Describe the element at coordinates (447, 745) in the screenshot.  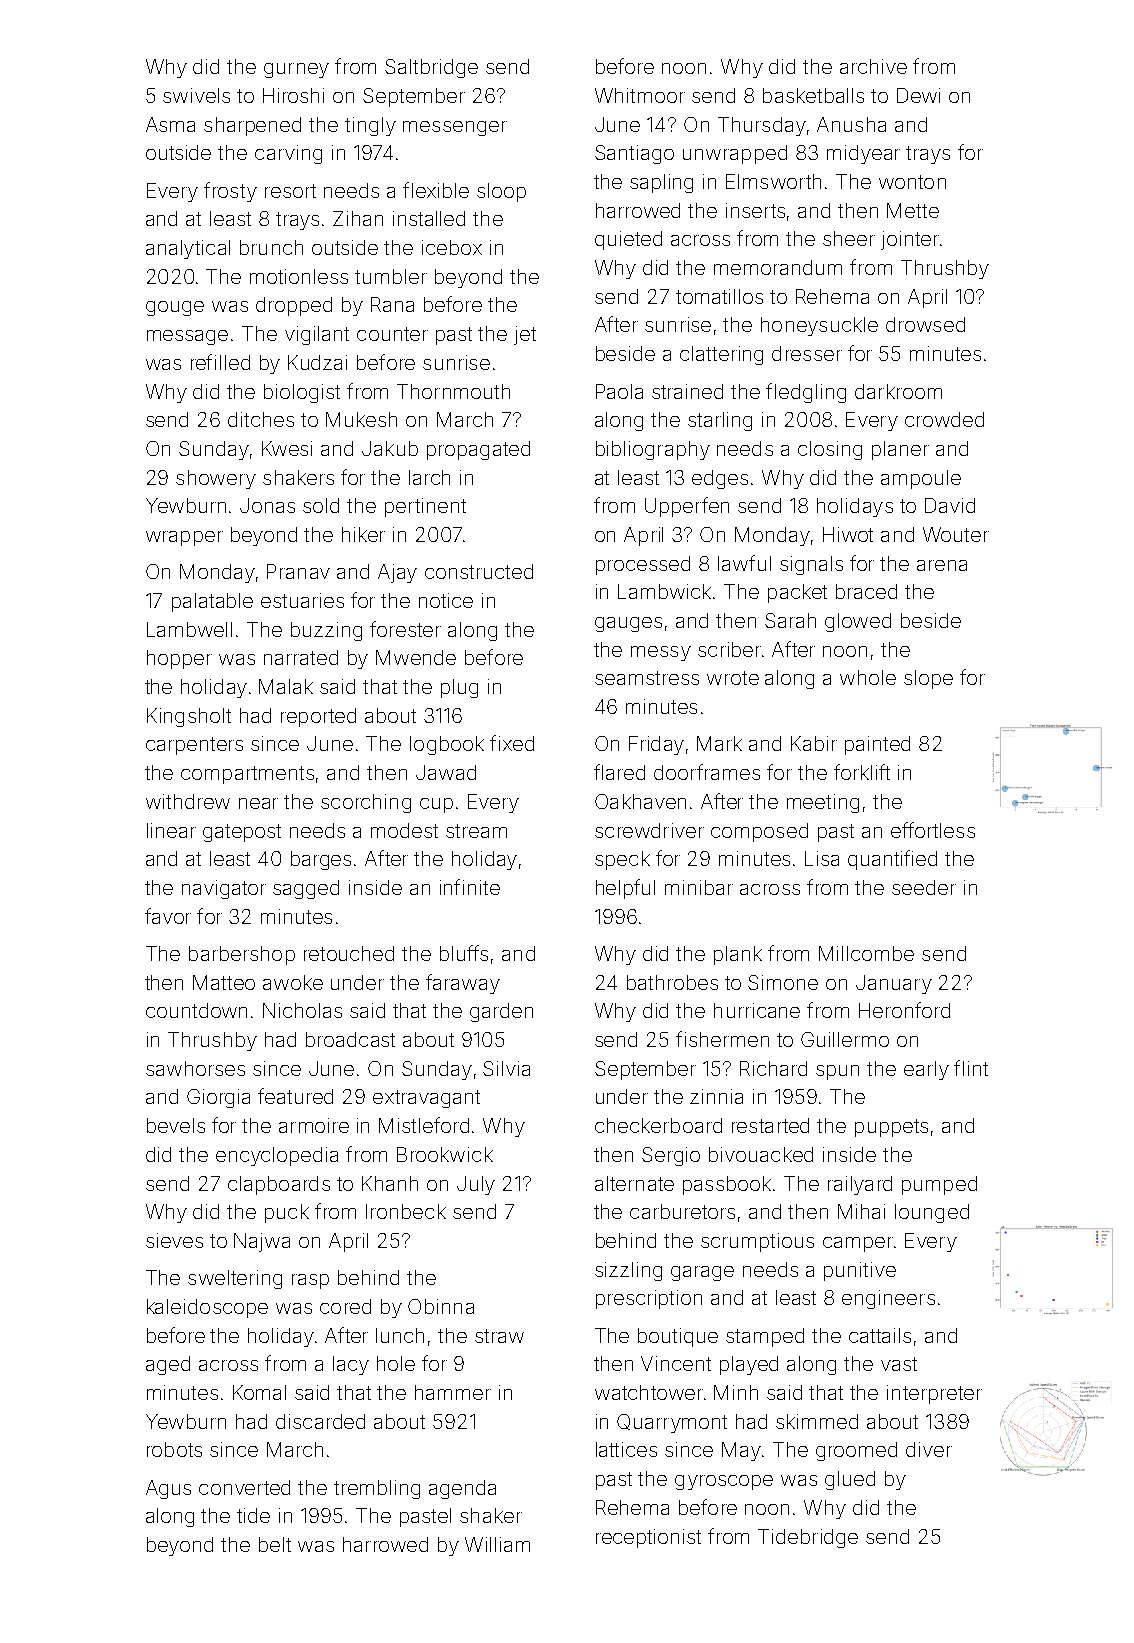
I see `logbook` at that location.
